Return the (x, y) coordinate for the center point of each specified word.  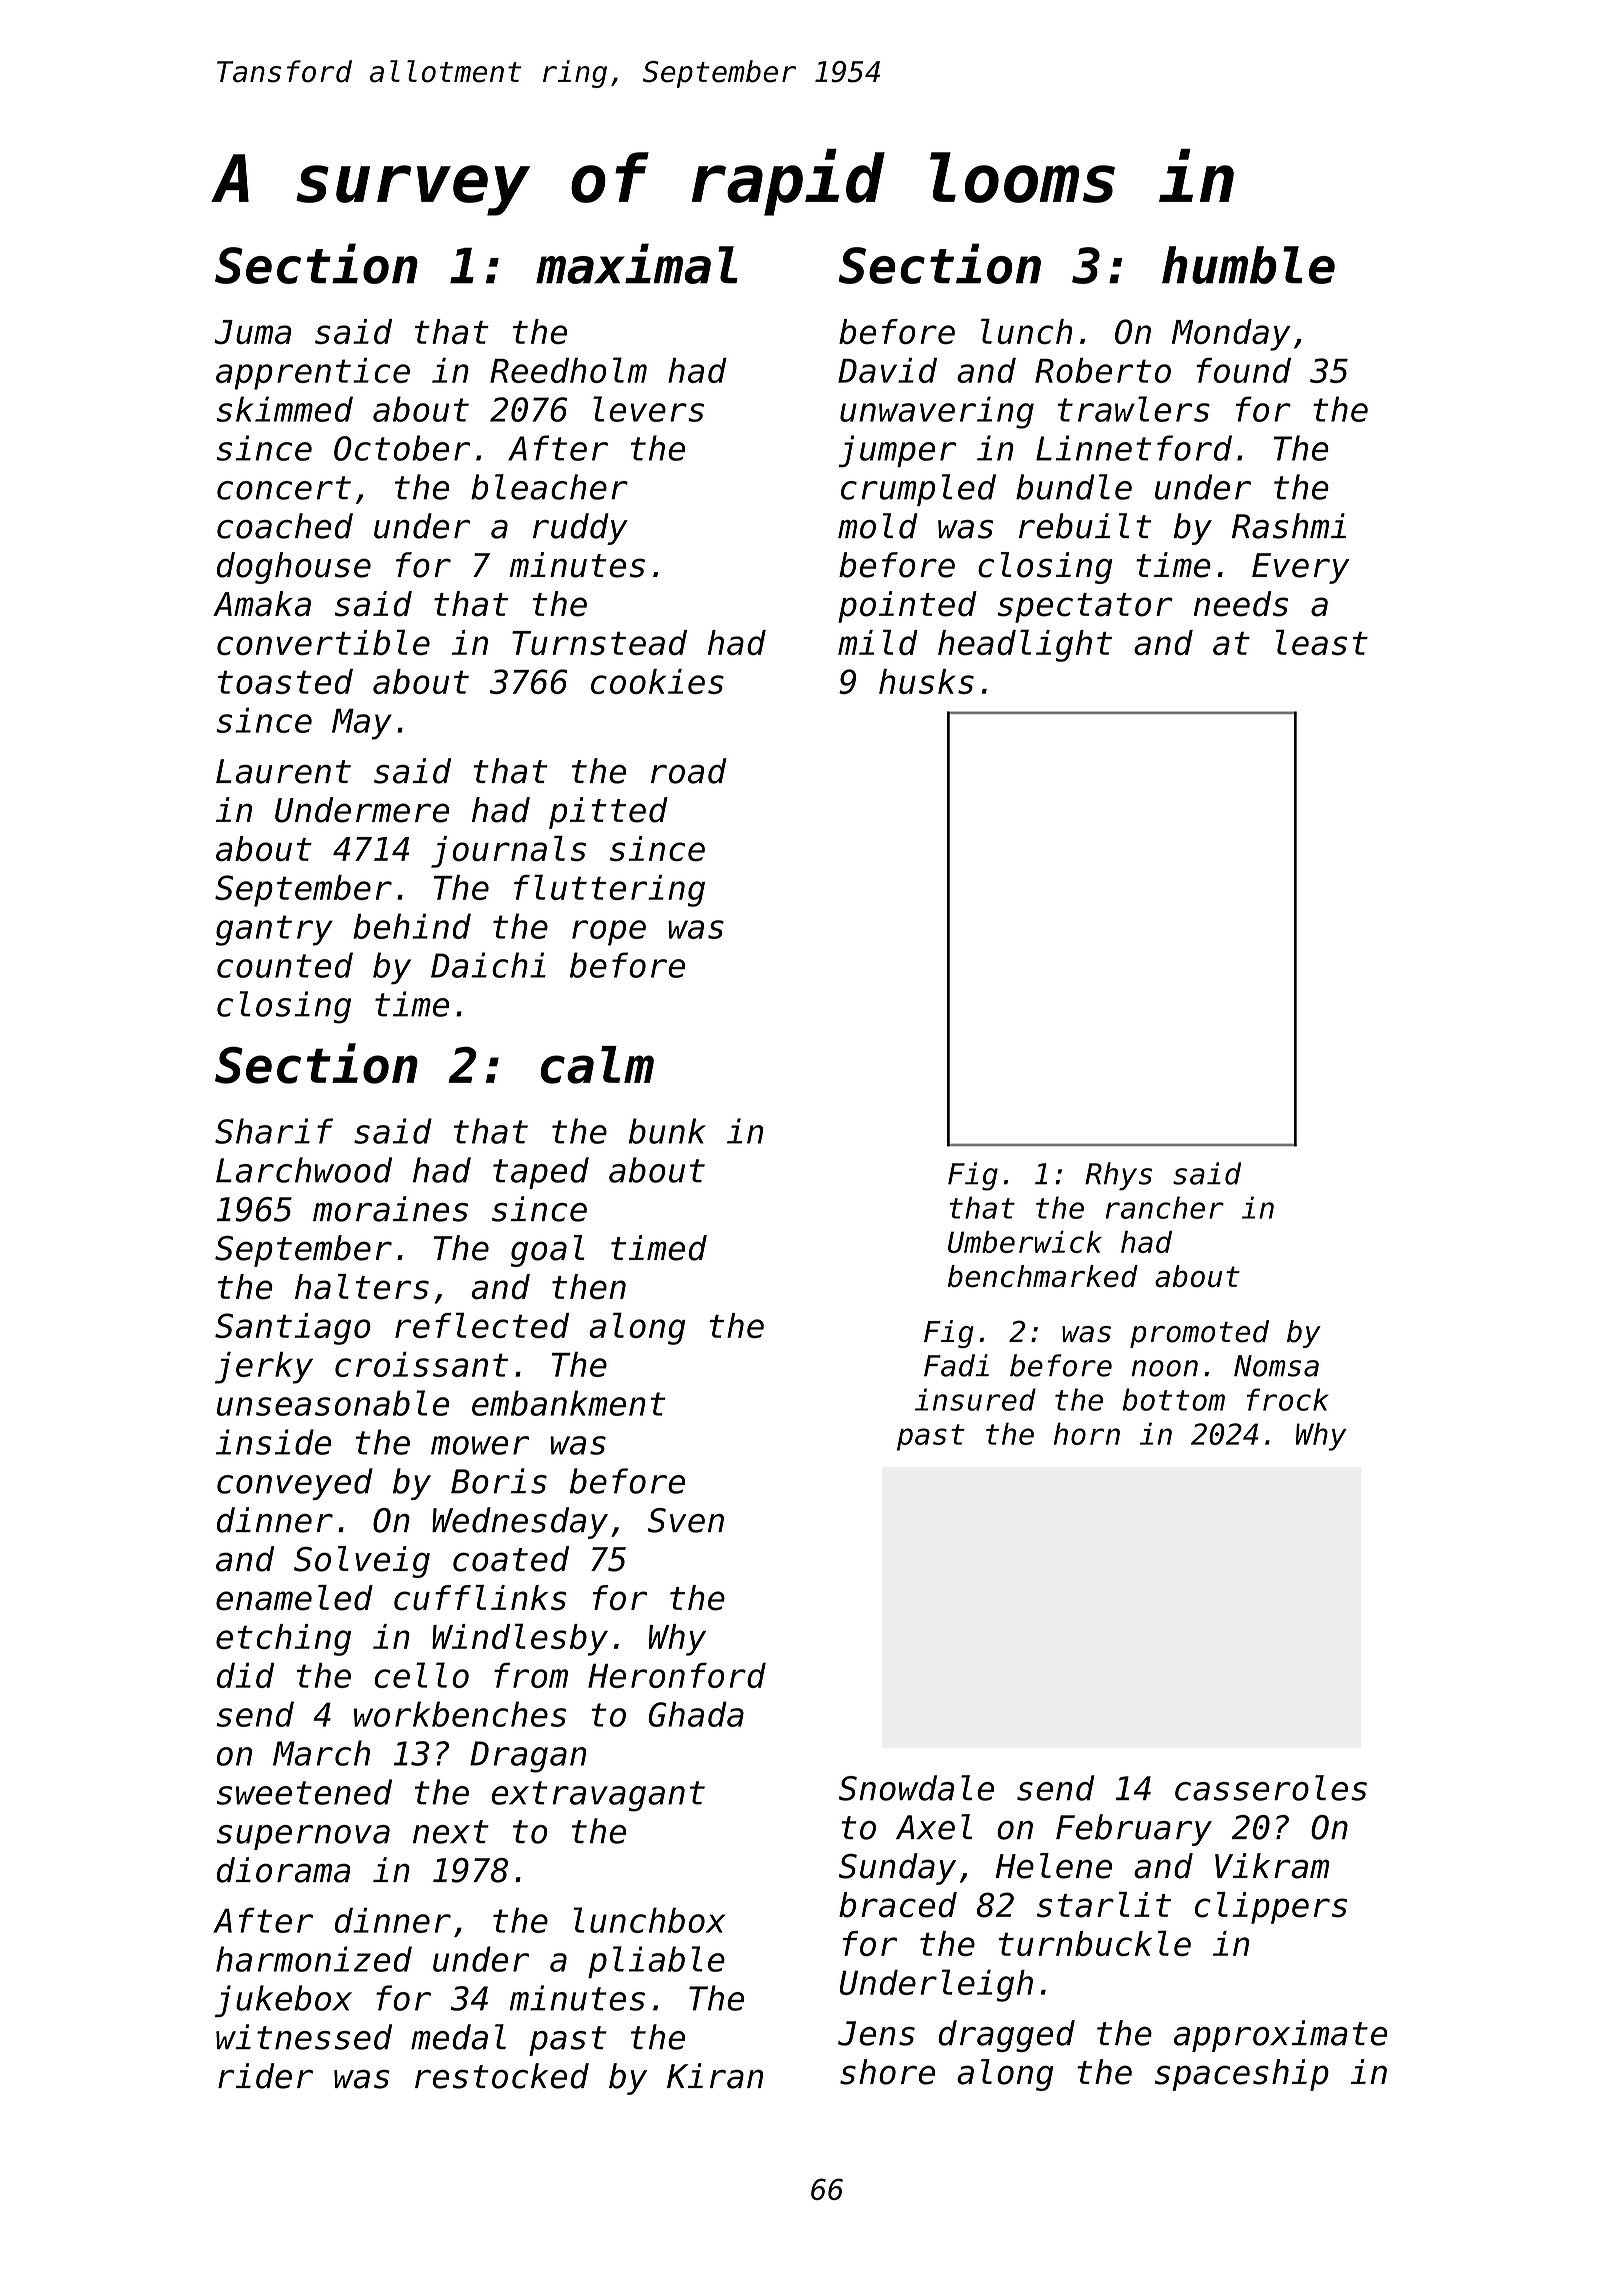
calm (597, 1065)
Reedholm (568, 370)
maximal (637, 263)
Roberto (1103, 370)
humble (1248, 265)
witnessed (304, 2037)
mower (480, 1445)
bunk (667, 1131)
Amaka (262, 604)
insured (975, 1399)
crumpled (918, 490)
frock (1287, 1399)
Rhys (1119, 1176)
